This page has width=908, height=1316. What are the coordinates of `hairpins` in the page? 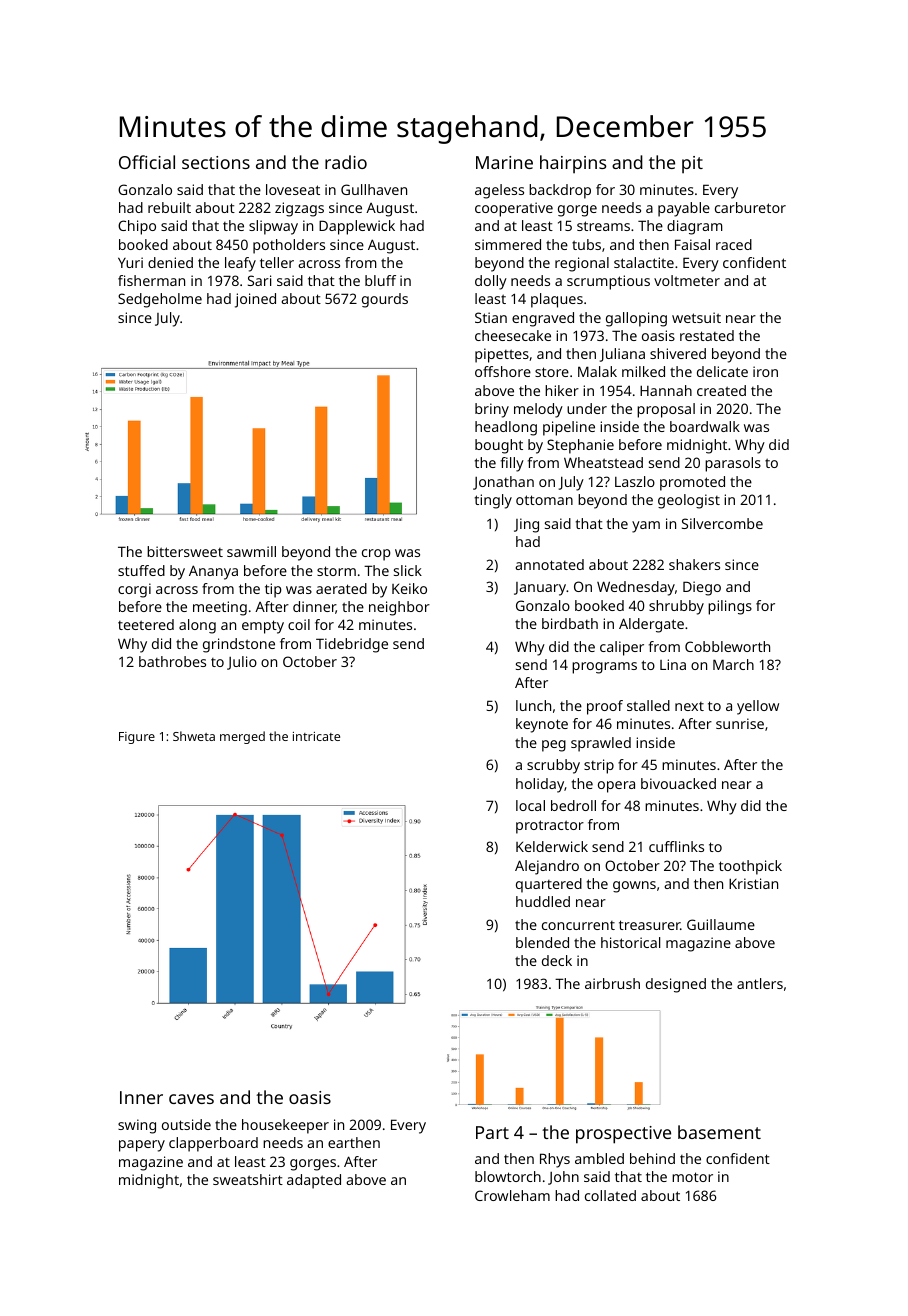 It's located at (573, 164).
